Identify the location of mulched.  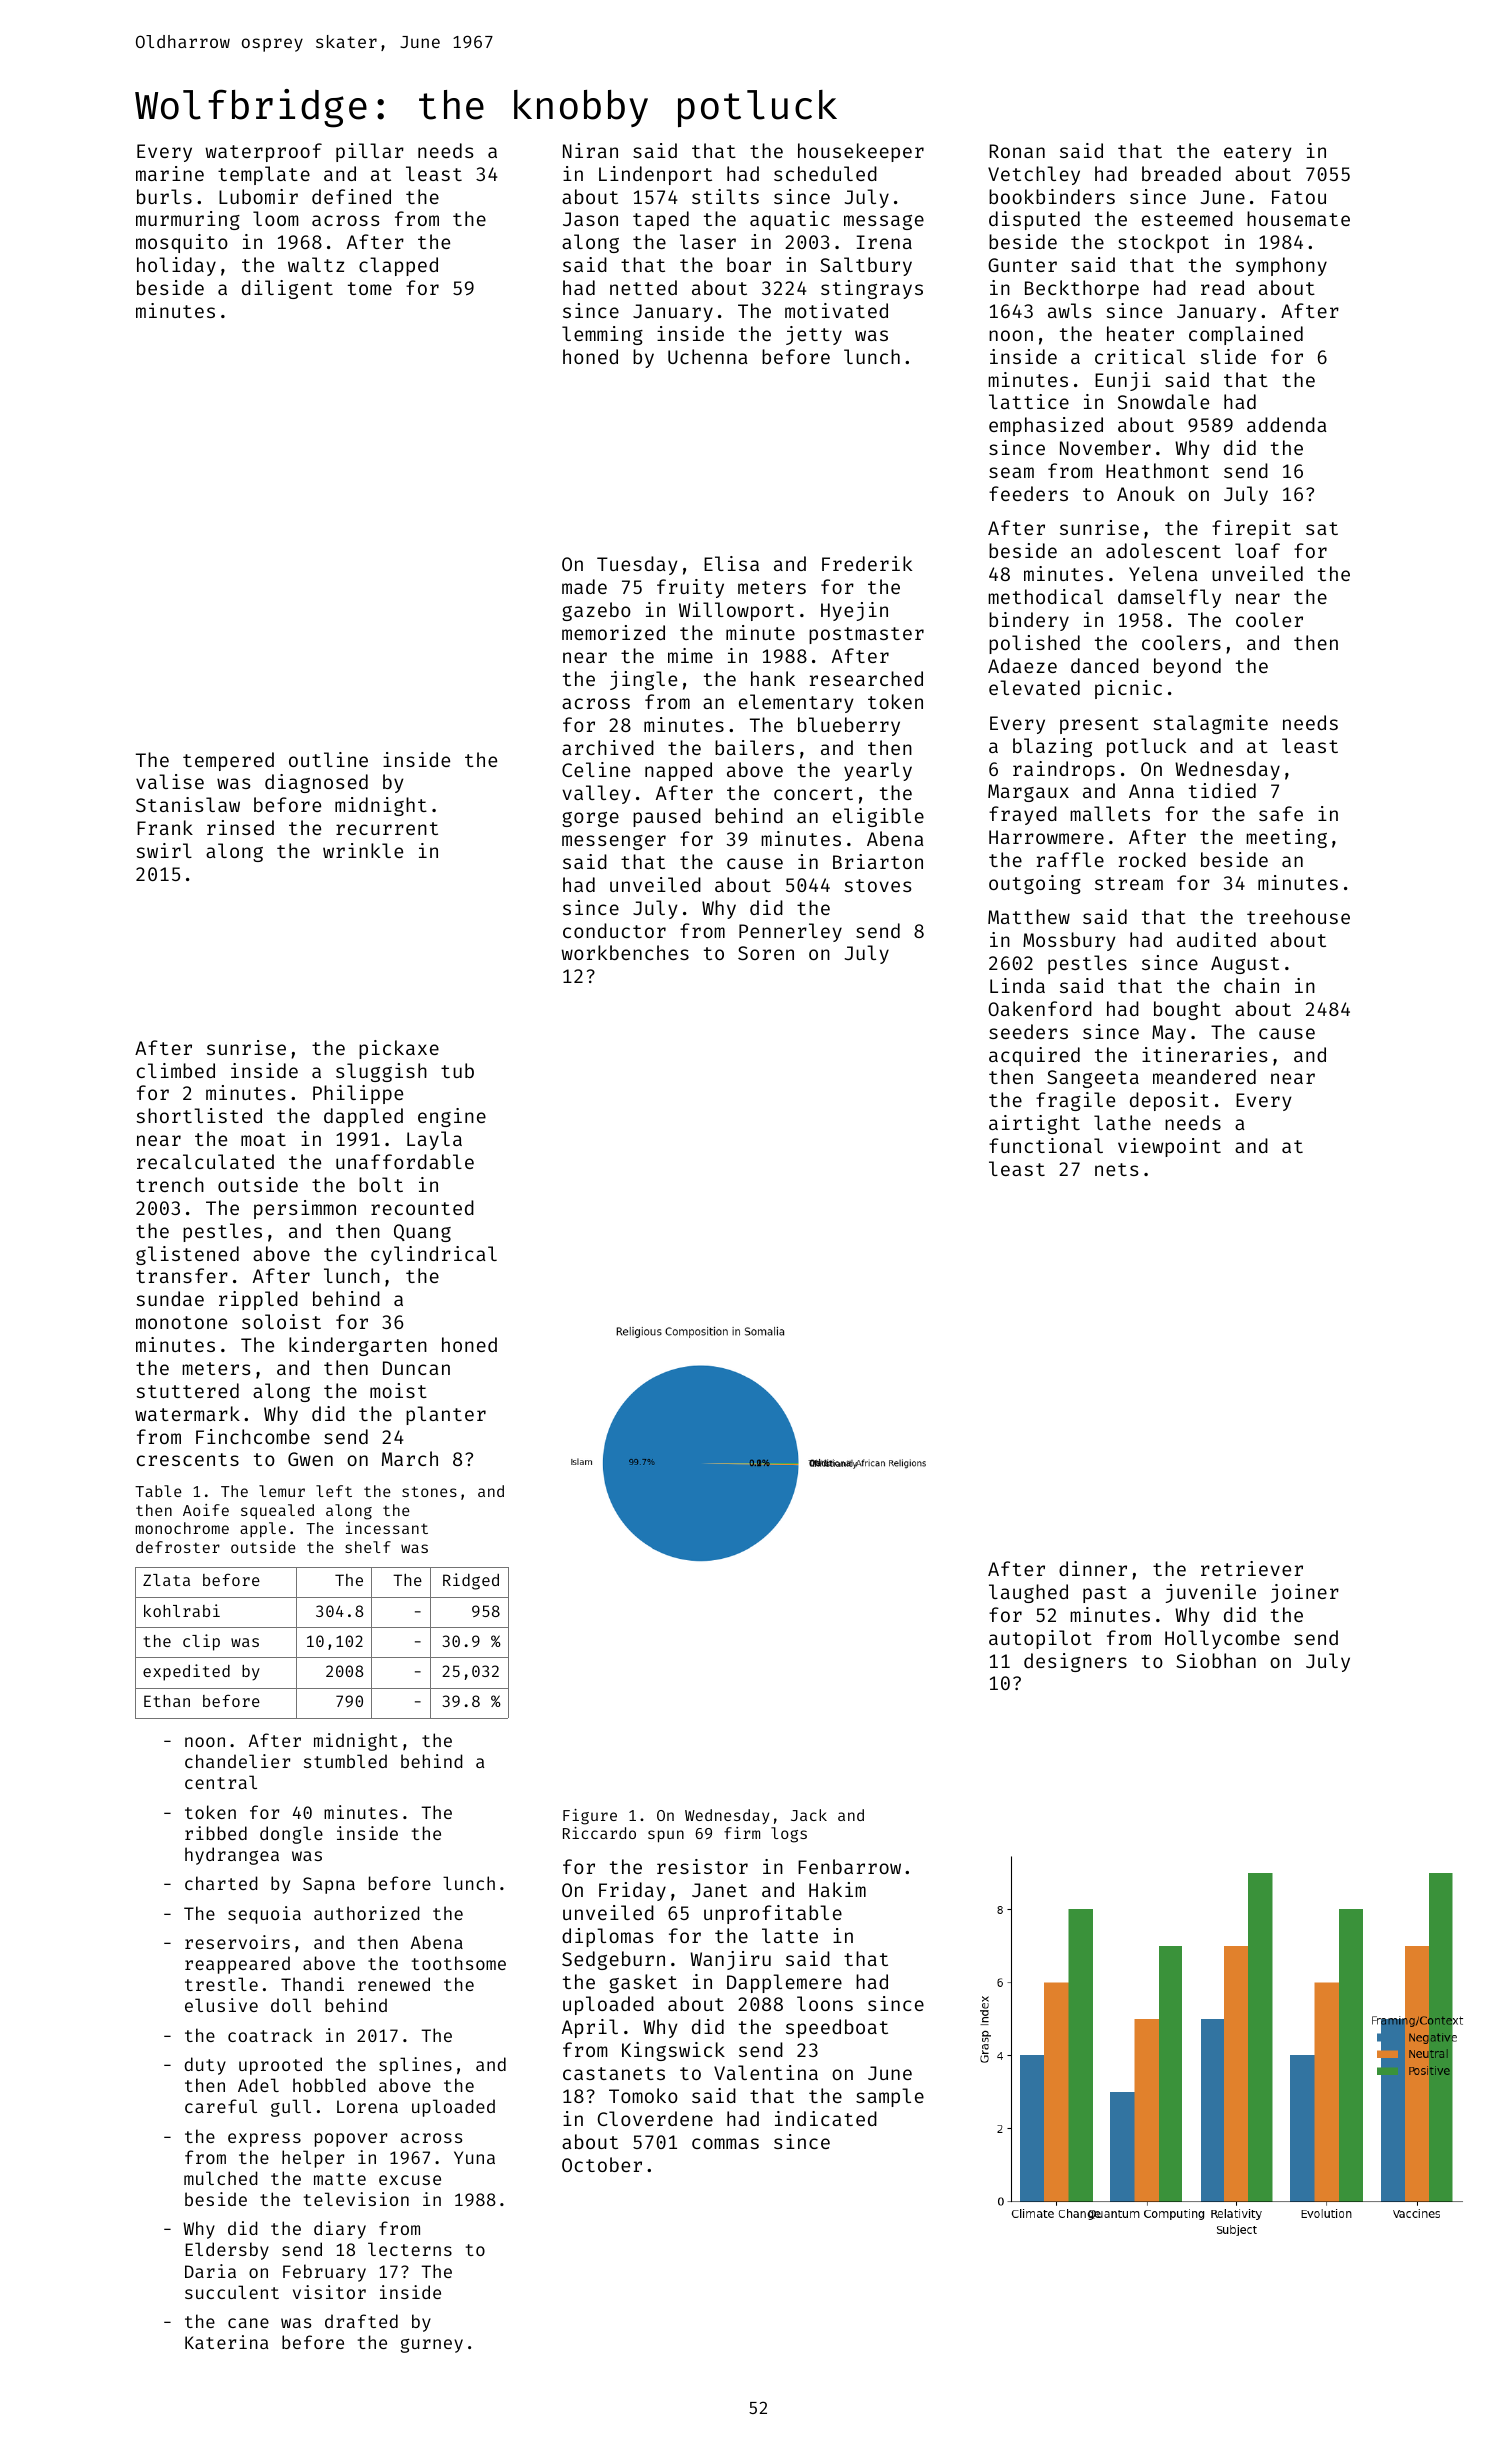
(221, 2178).
